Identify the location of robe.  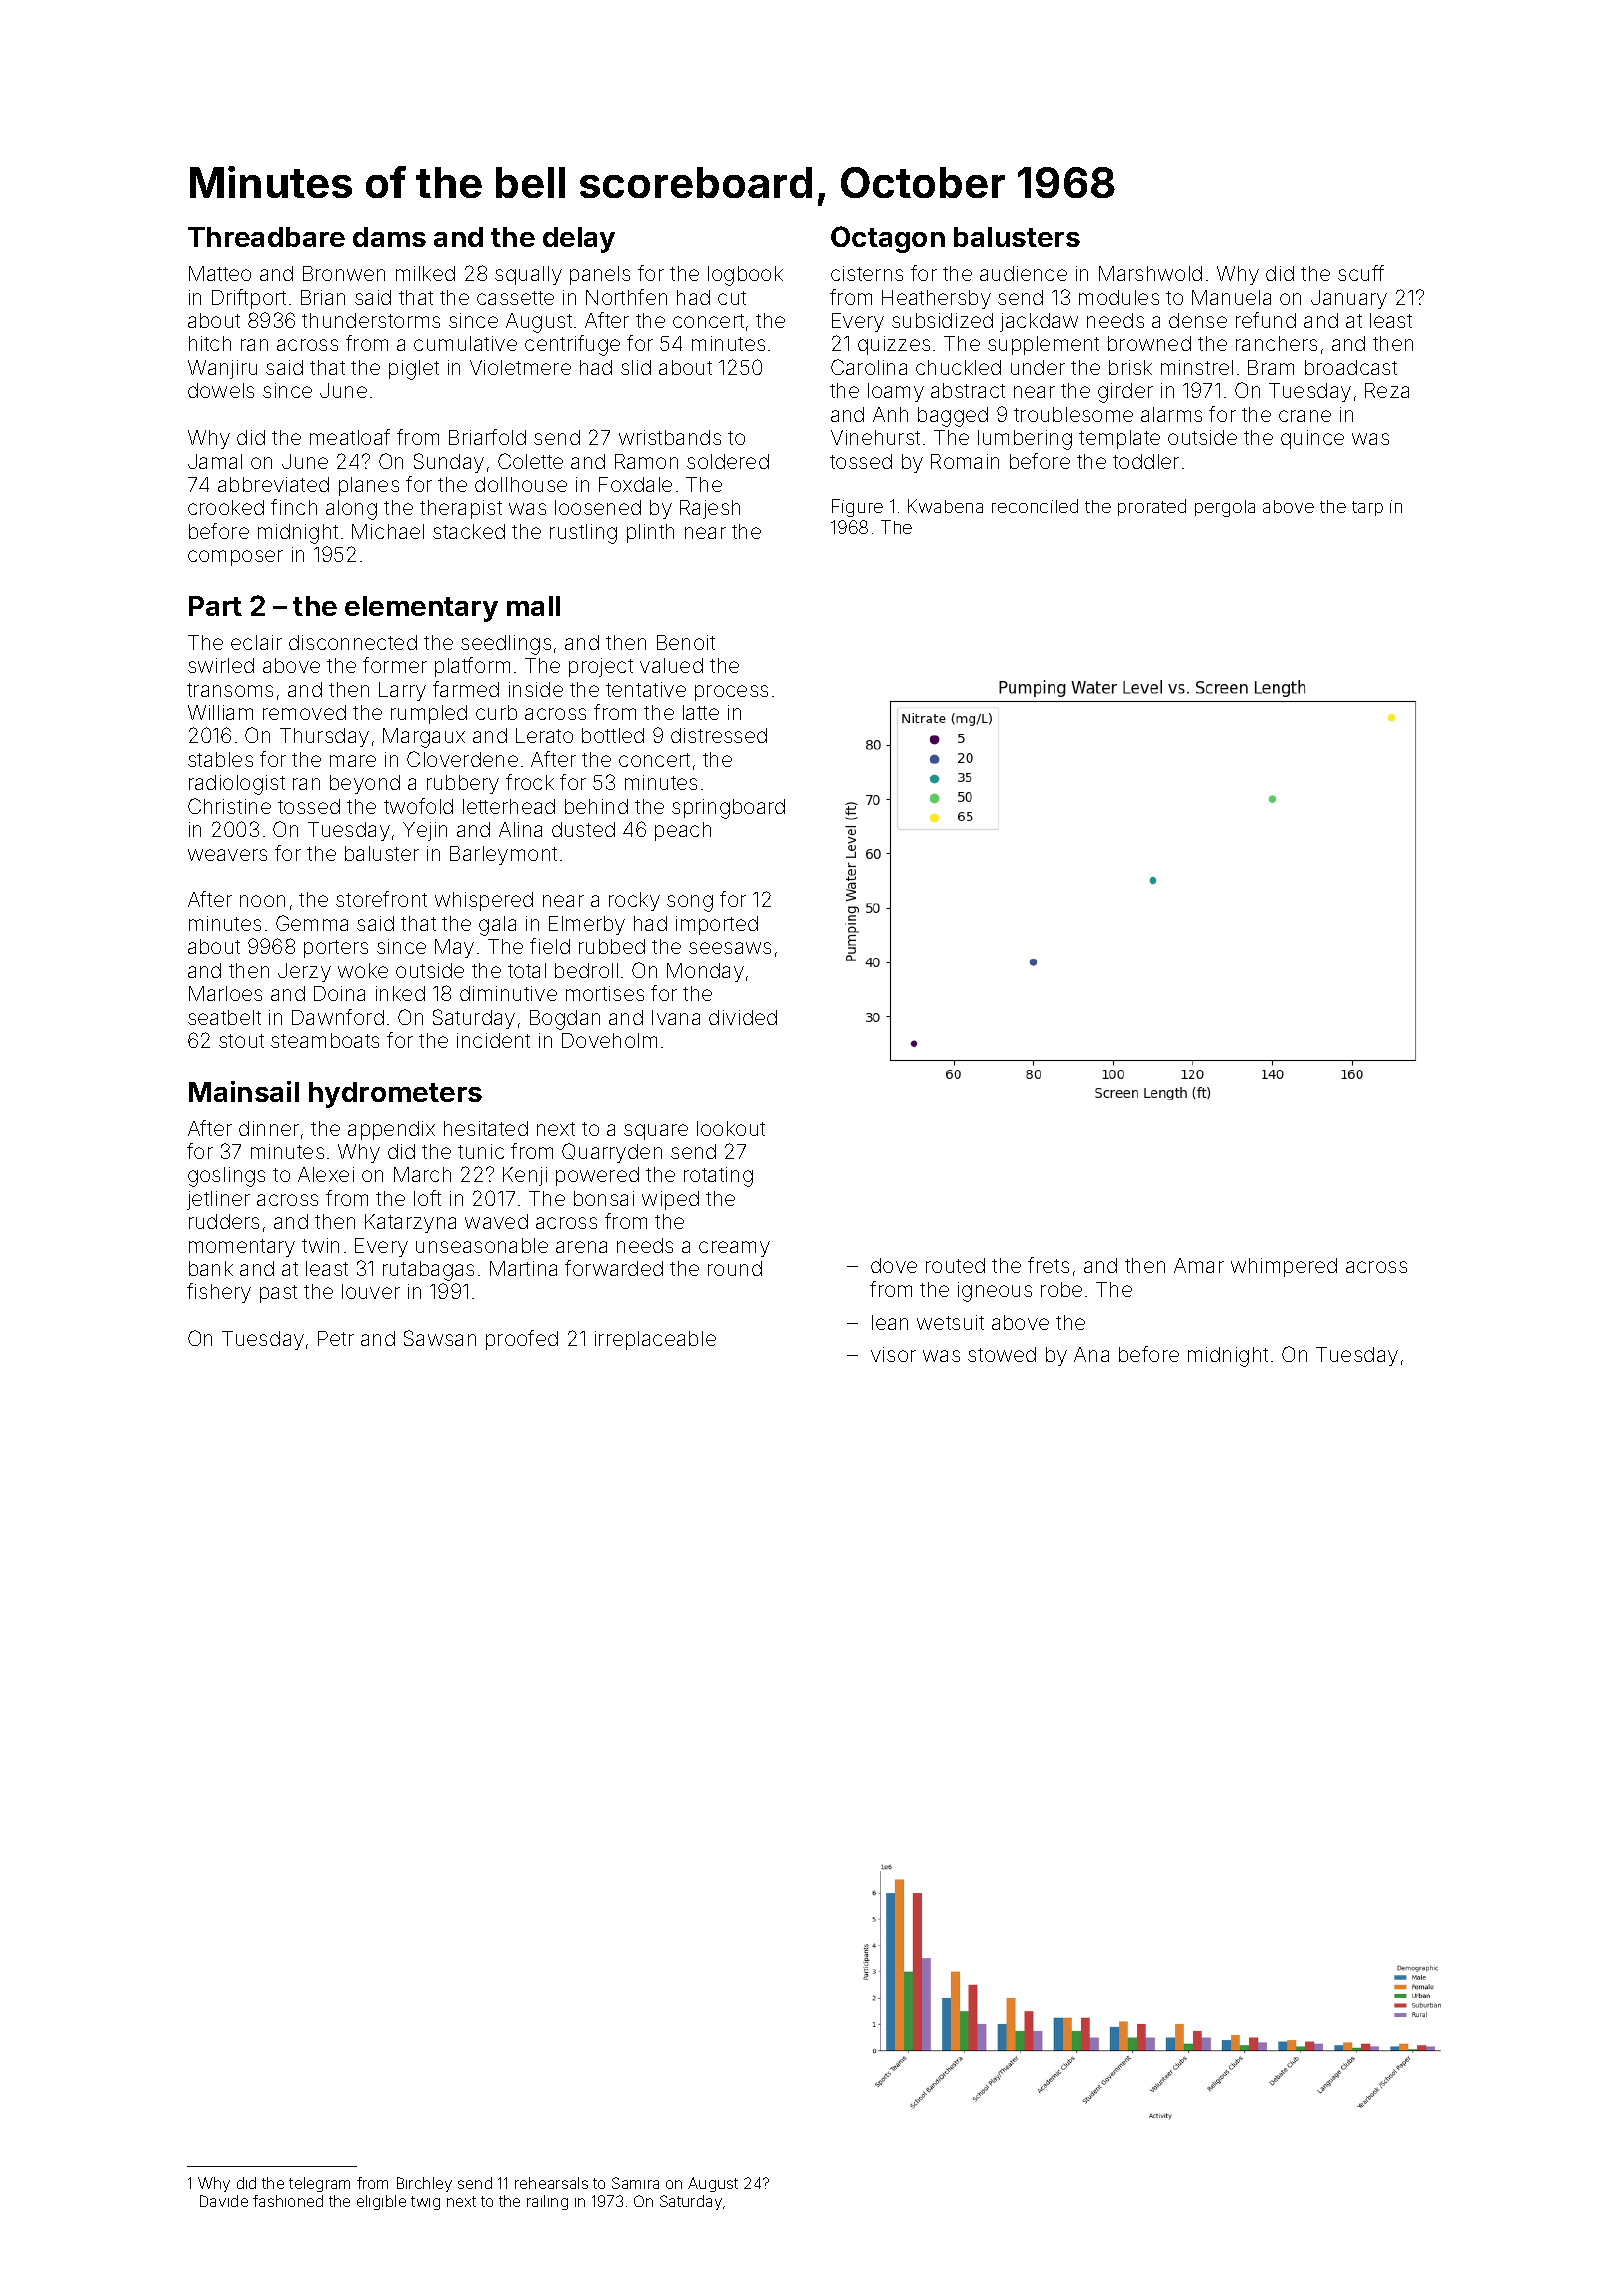
(1061, 1289).
